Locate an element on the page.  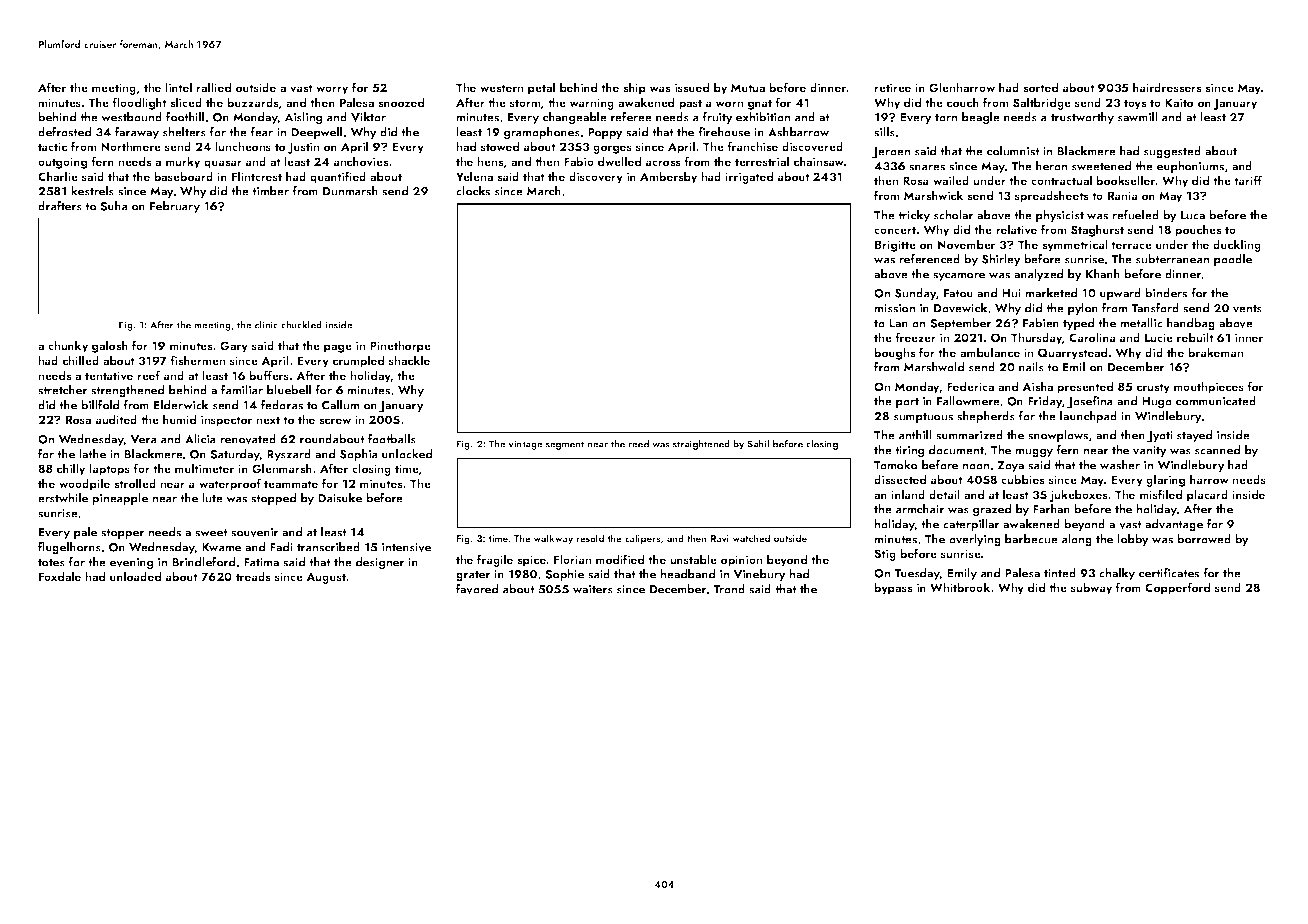
subway is located at coordinates (1092, 588).
